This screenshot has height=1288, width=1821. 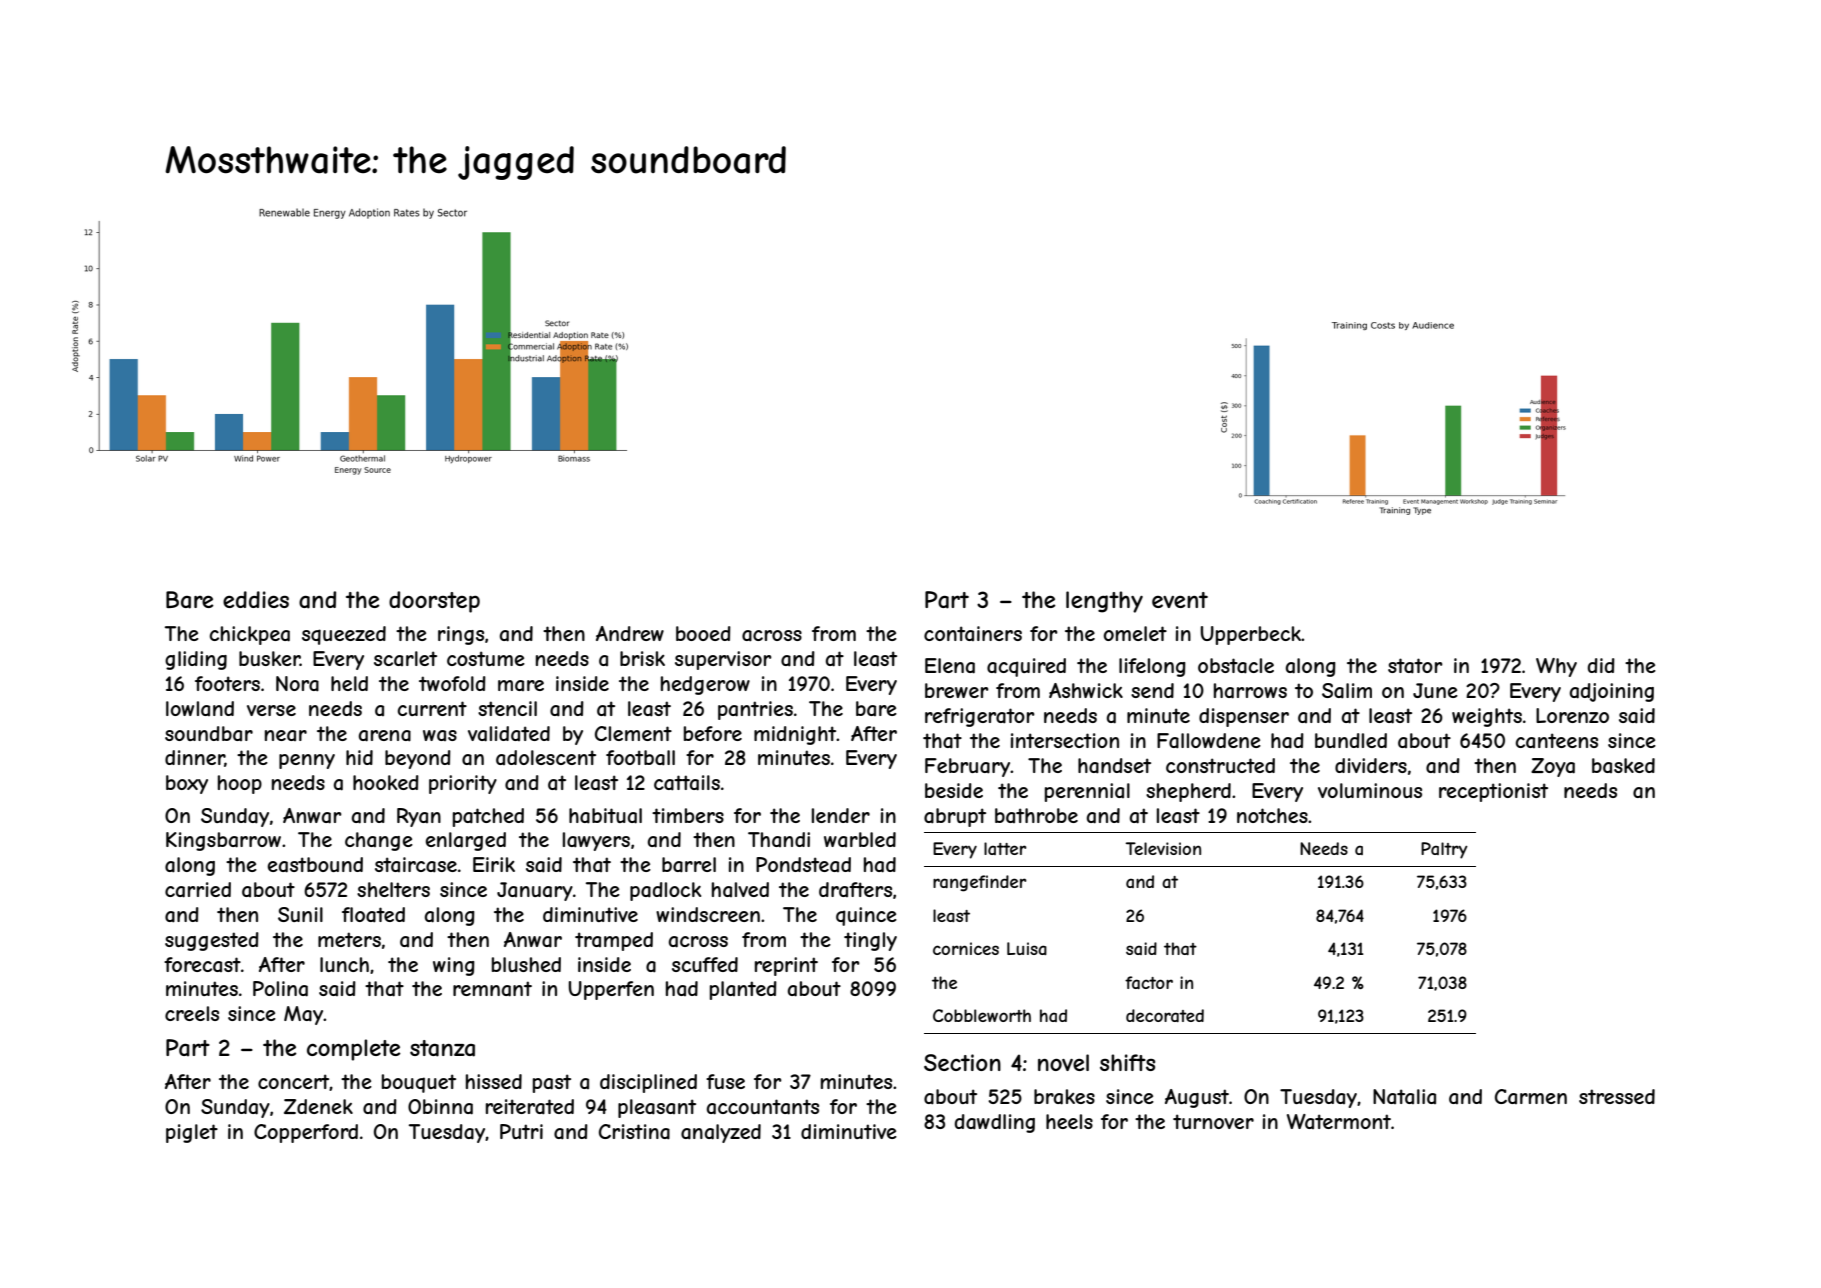 I want to click on Copperford, so click(x=306, y=1133).
